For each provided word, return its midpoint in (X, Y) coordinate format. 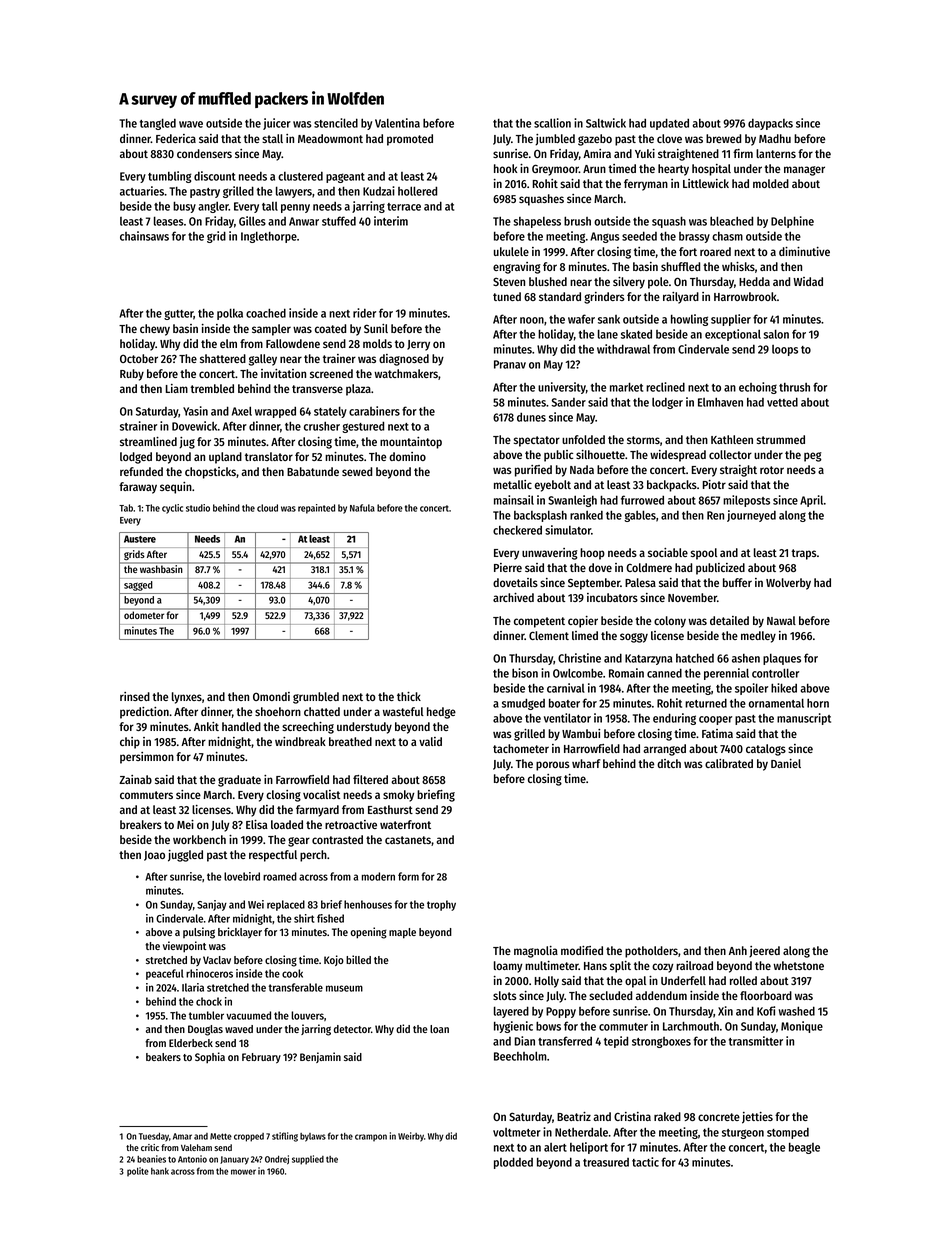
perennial (726, 674)
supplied (308, 1160)
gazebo (595, 140)
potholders (651, 952)
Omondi (271, 696)
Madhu (775, 138)
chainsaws (144, 236)
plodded (513, 1163)
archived (513, 597)
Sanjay (212, 905)
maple (402, 933)
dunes (531, 417)
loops (785, 350)
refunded (141, 471)
